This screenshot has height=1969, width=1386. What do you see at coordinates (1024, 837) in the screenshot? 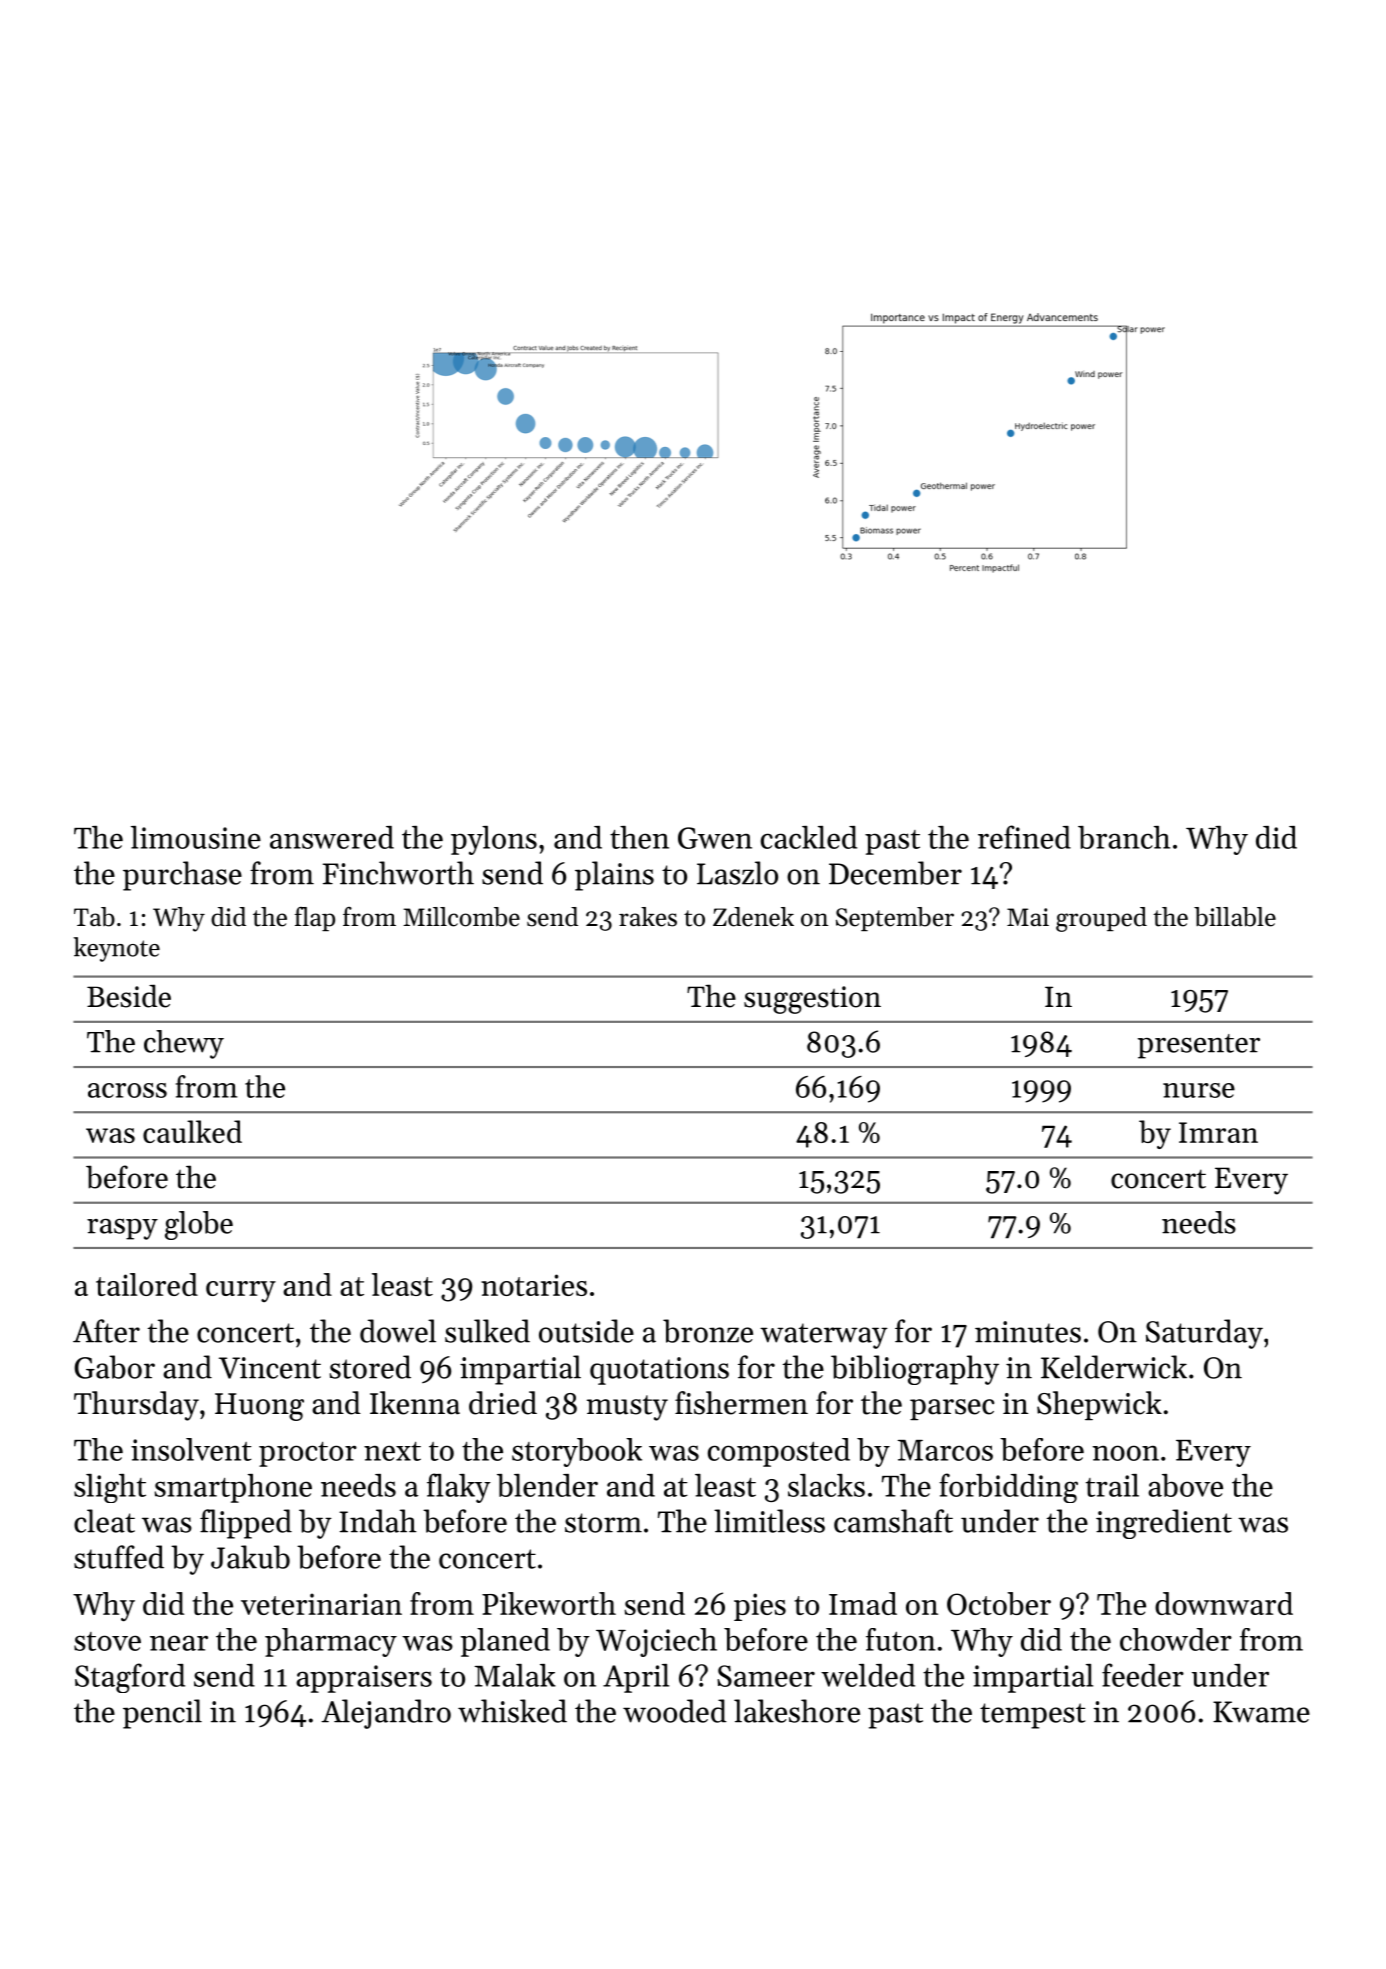
I see `refined` at bounding box center [1024, 837].
